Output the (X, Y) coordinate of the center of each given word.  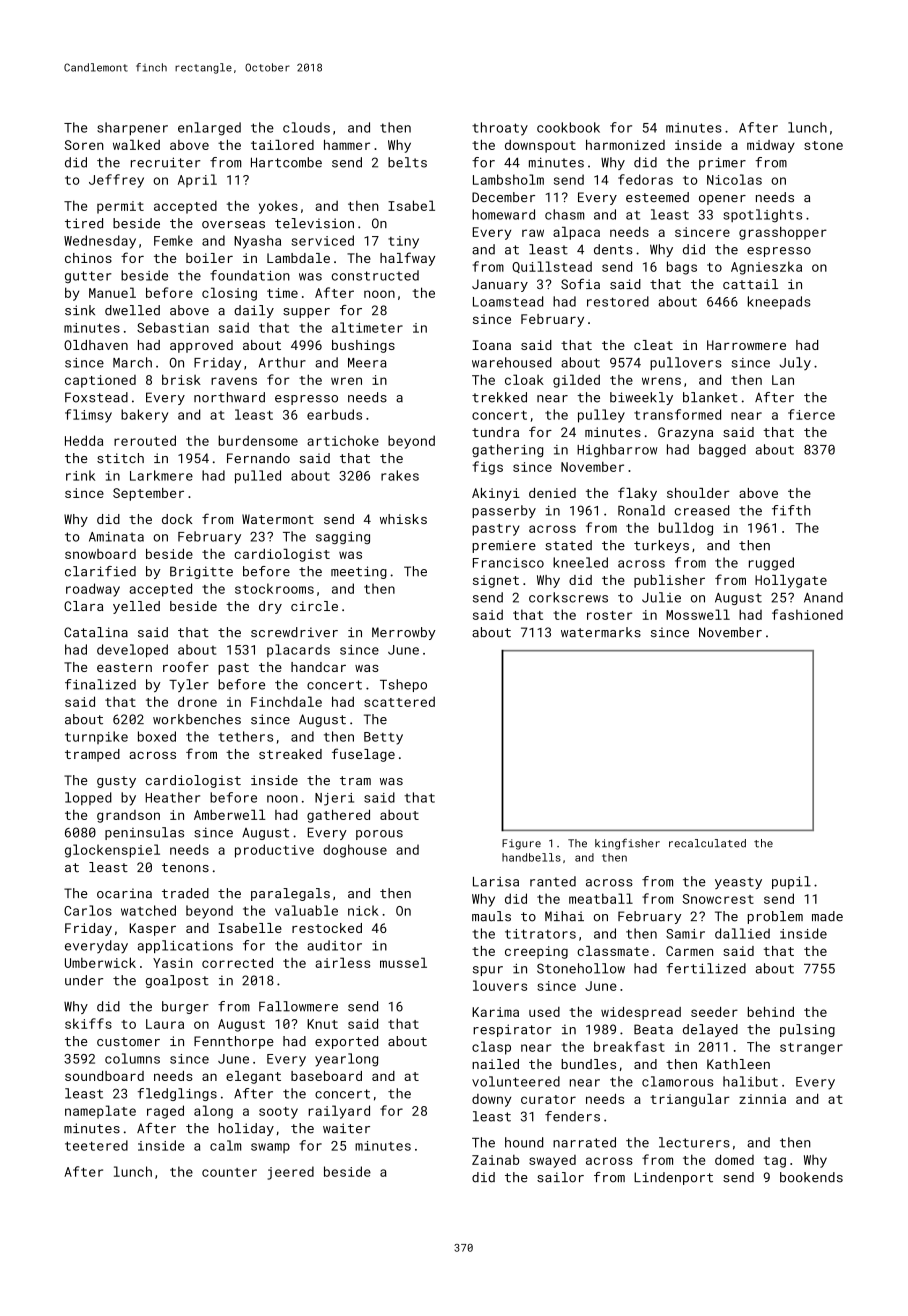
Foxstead (96, 397)
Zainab (495, 1160)
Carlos (88, 910)
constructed (375, 275)
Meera (367, 363)
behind (771, 1012)
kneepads (779, 302)
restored (618, 301)
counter (229, 1172)
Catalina (96, 632)
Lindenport (673, 1178)
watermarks (601, 632)
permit (120, 207)
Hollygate (791, 581)
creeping (536, 952)
